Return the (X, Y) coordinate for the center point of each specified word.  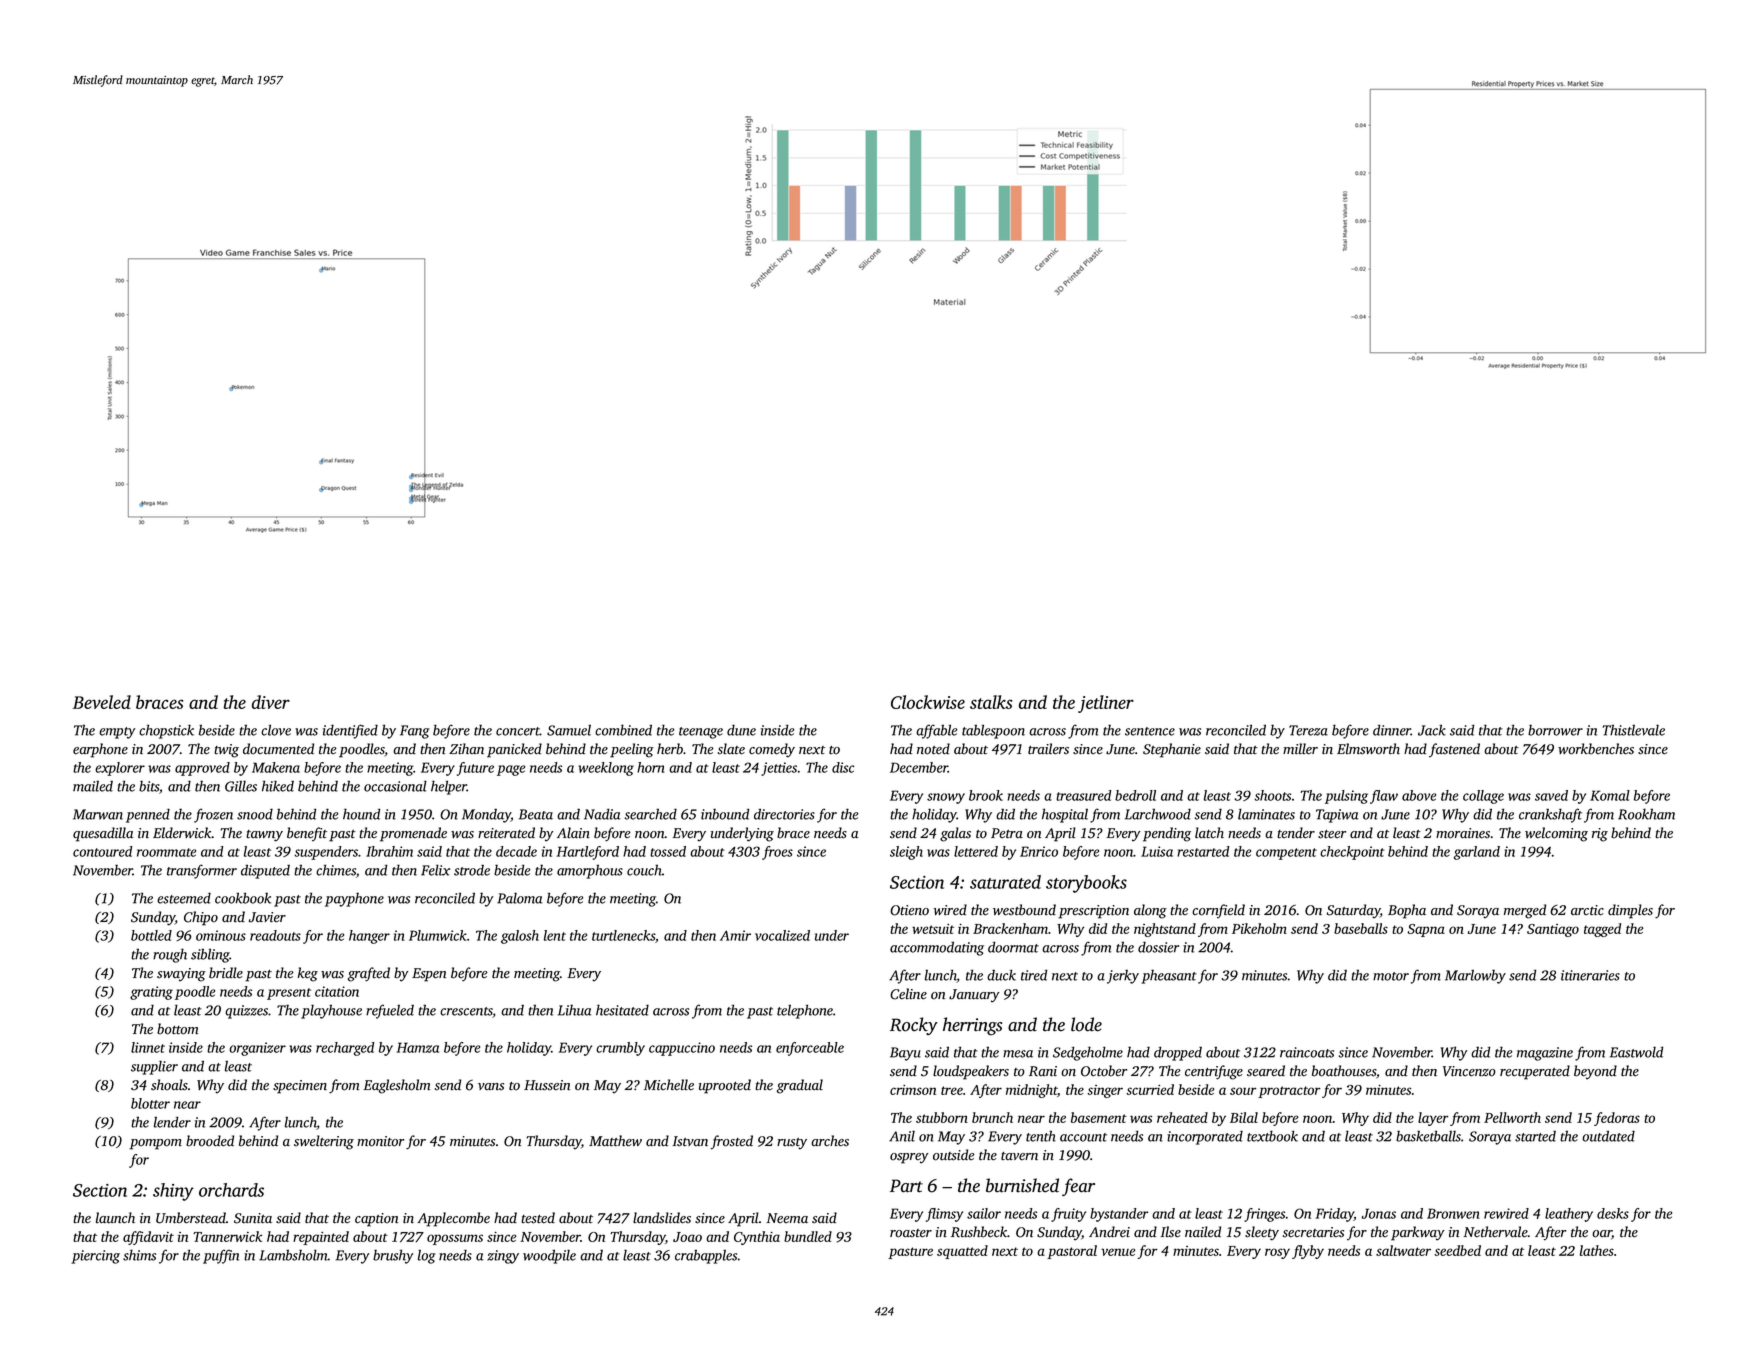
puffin (221, 1256)
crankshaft (1550, 815)
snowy (946, 798)
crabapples (706, 1257)
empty (117, 733)
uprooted (725, 1086)
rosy (1277, 1253)
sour (1243, 1091)
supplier (154, 1067)
